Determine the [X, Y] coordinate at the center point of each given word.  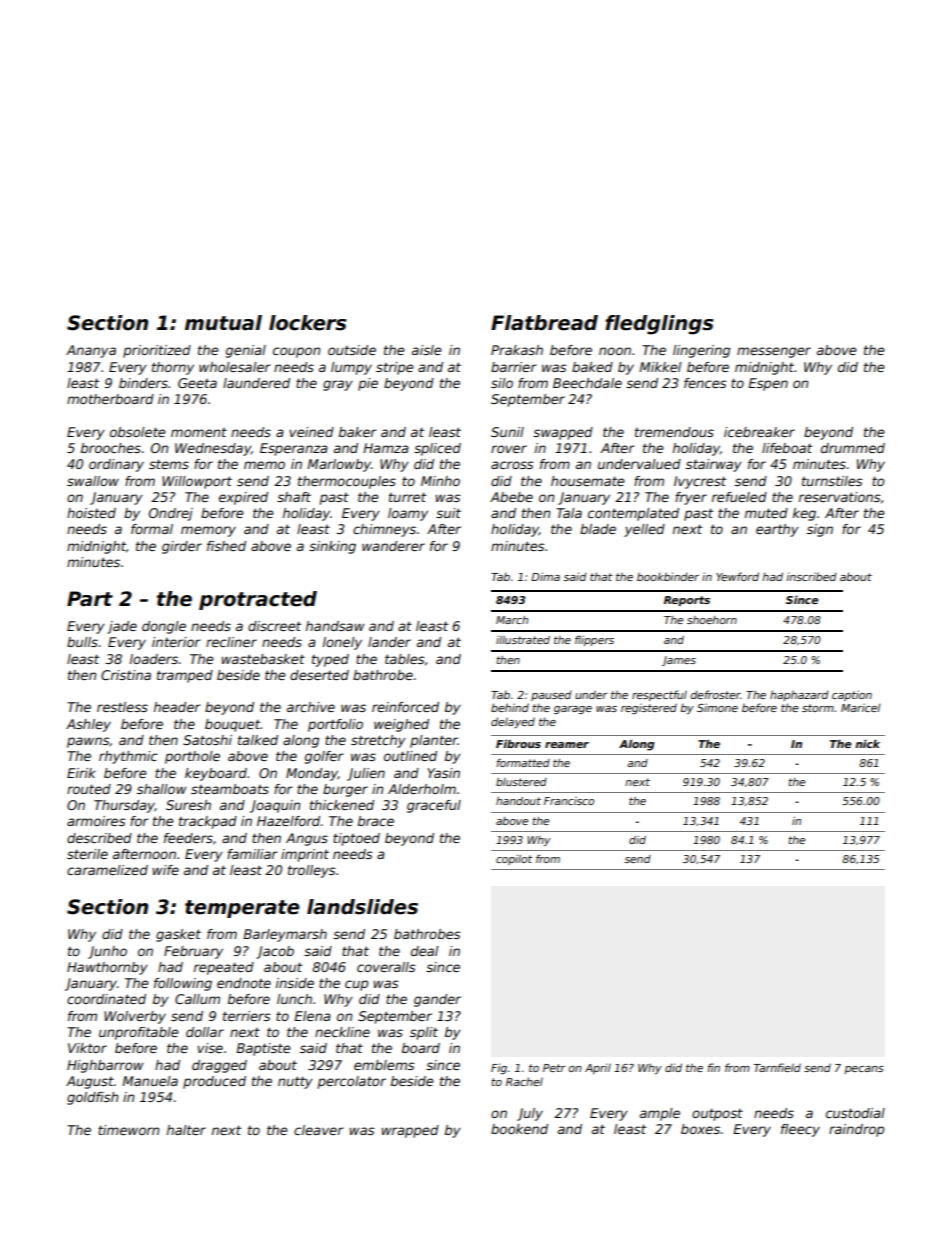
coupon [296, 352]
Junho [107, 952]
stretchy [378, 741]
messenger [774, 352]
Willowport [197, 482]
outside [352, 350]
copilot [514, 860]
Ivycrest [700, 482]
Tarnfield [777, 1067]
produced [214, 1082]
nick [867, 744]
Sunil [507, 432]
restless [122, 707]
